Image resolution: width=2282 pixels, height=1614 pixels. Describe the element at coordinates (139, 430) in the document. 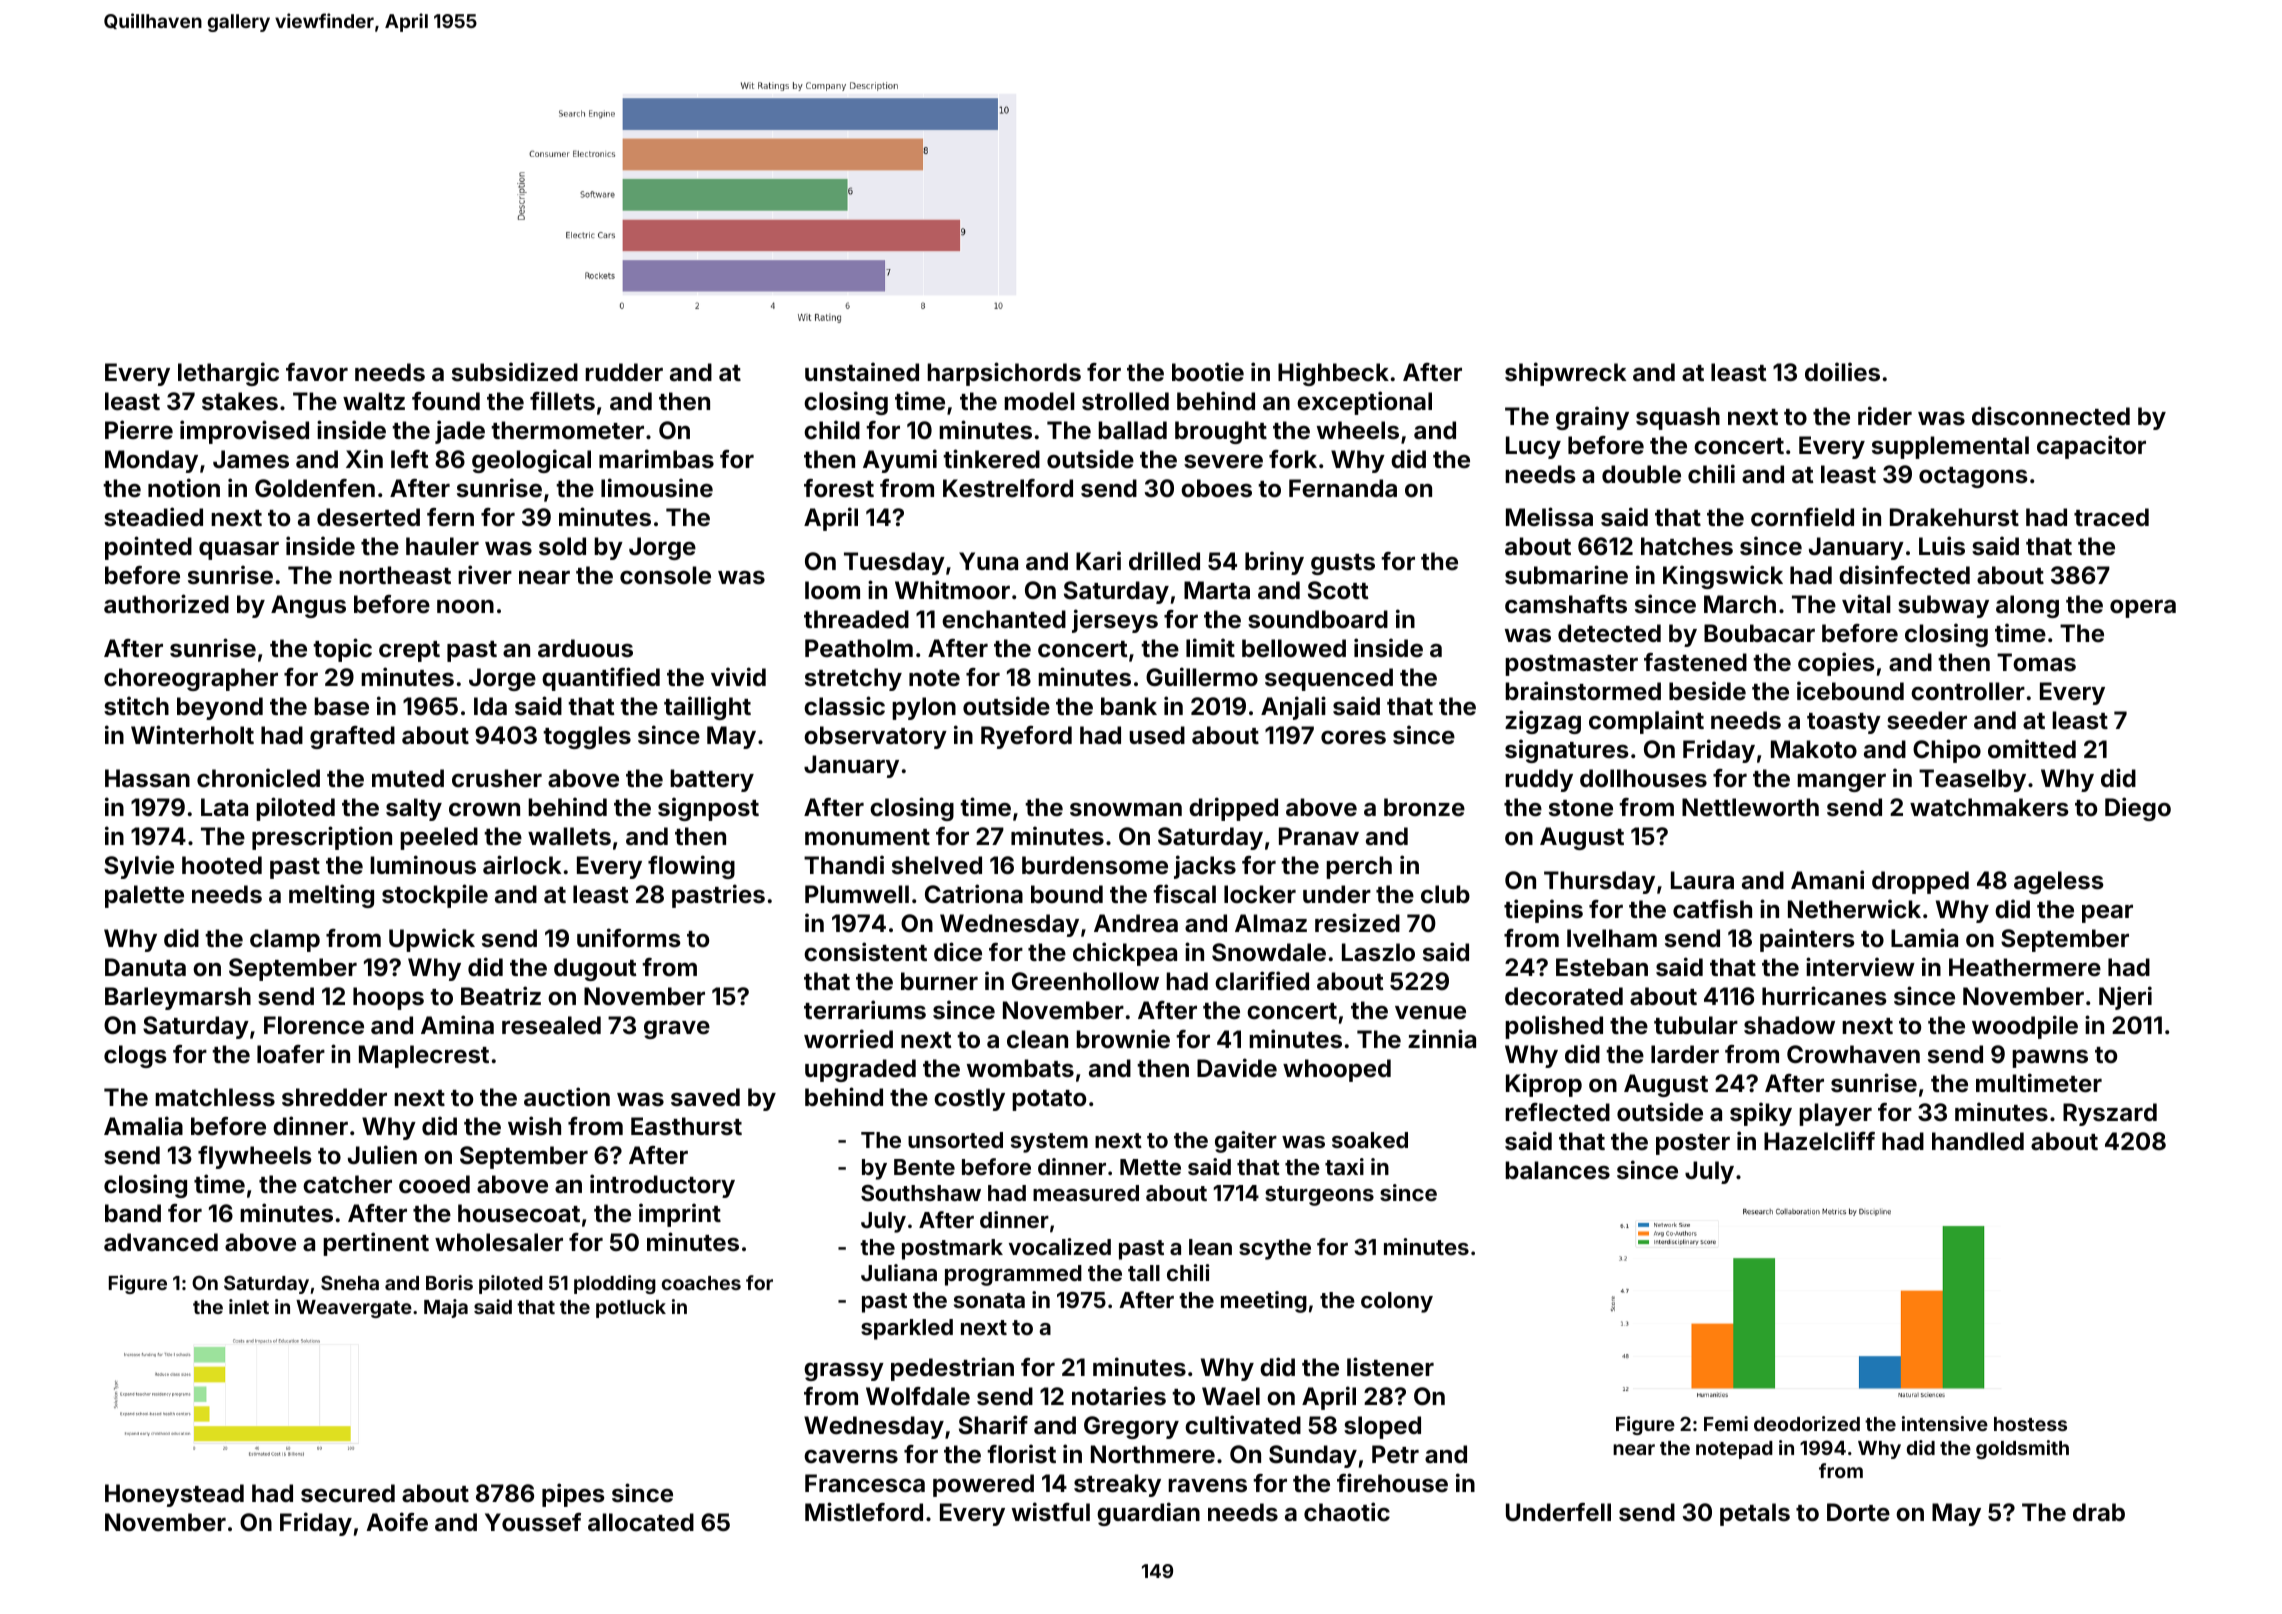

I see `Pierre` at that location.
